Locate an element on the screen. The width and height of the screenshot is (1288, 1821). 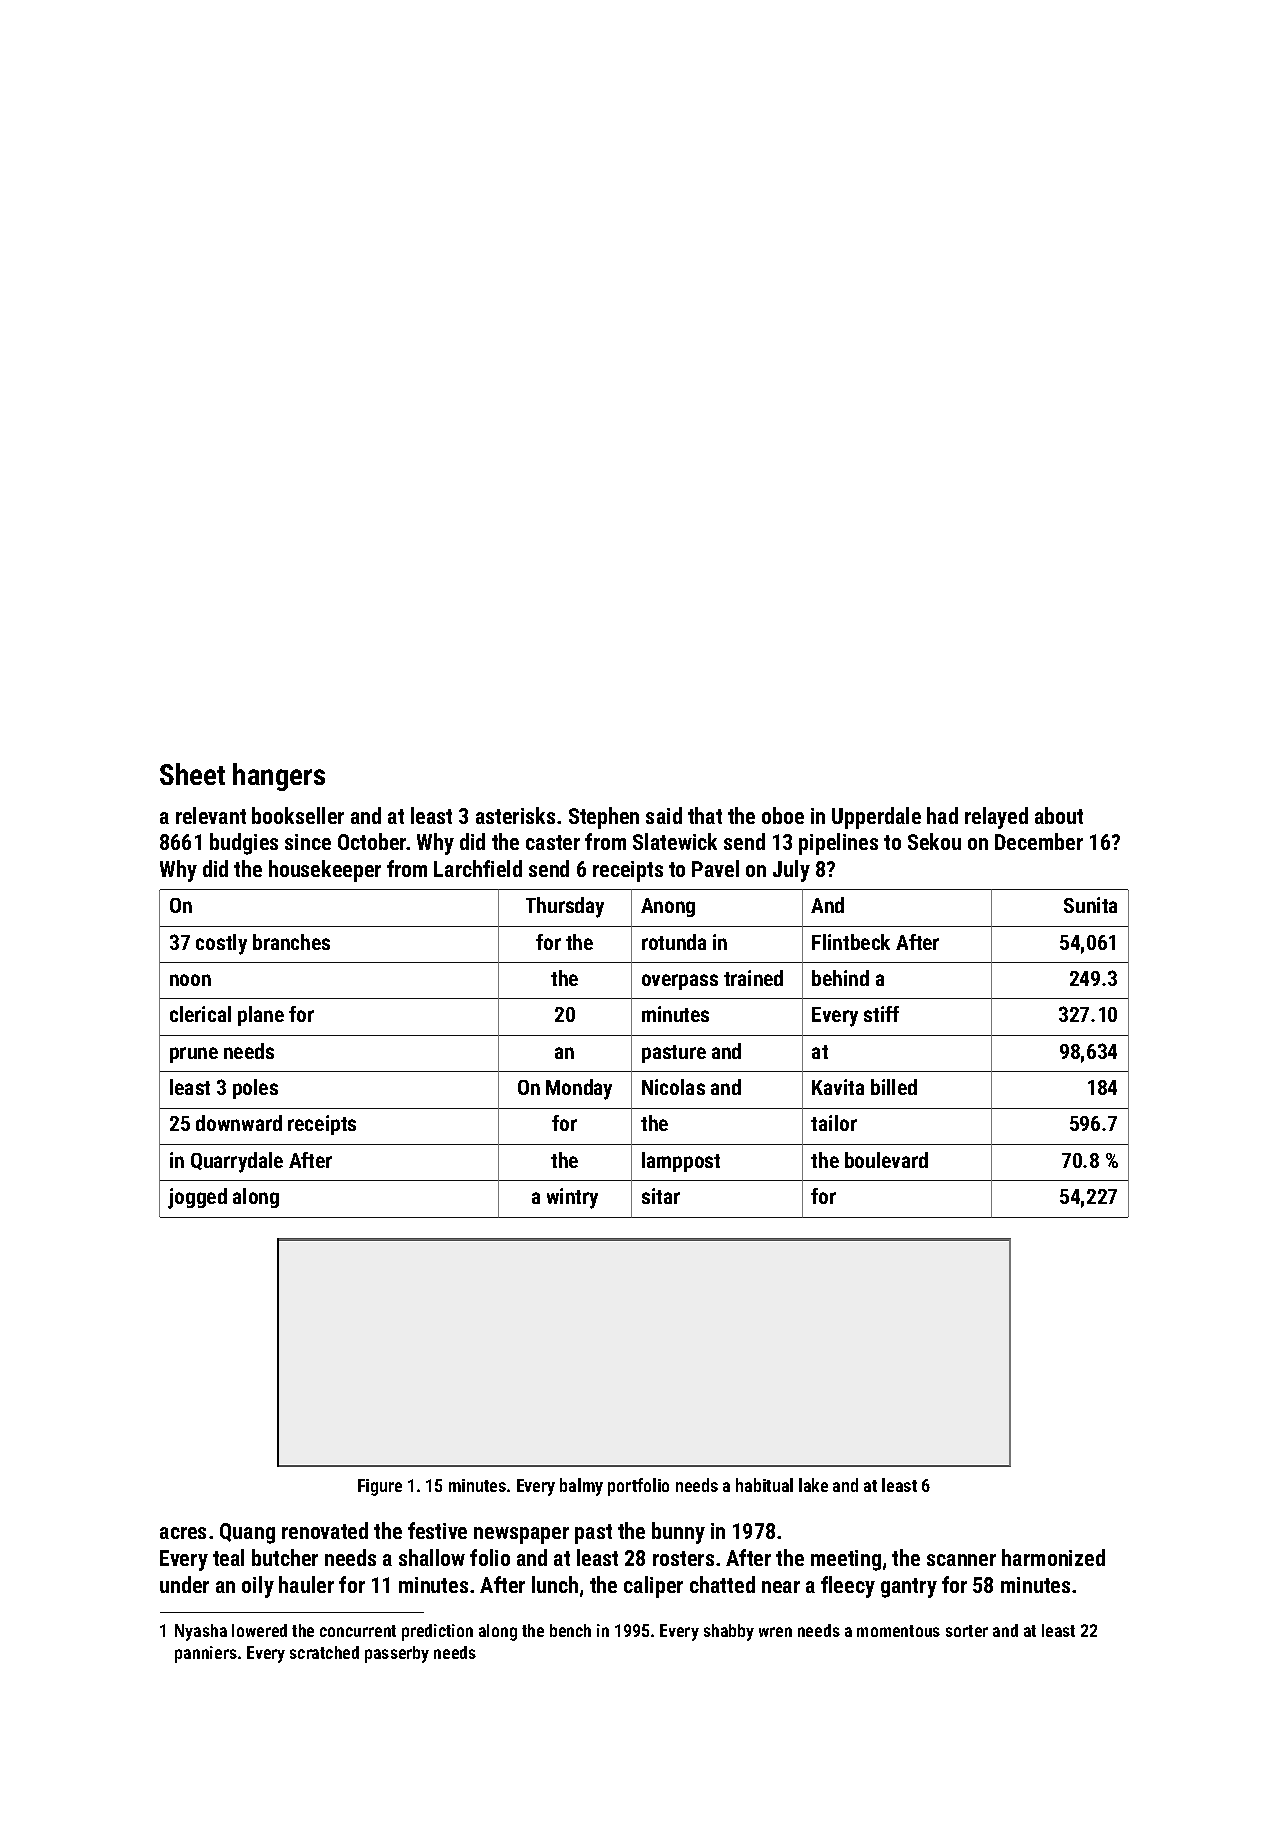
bookseller is located at coordinates (298, 815).
